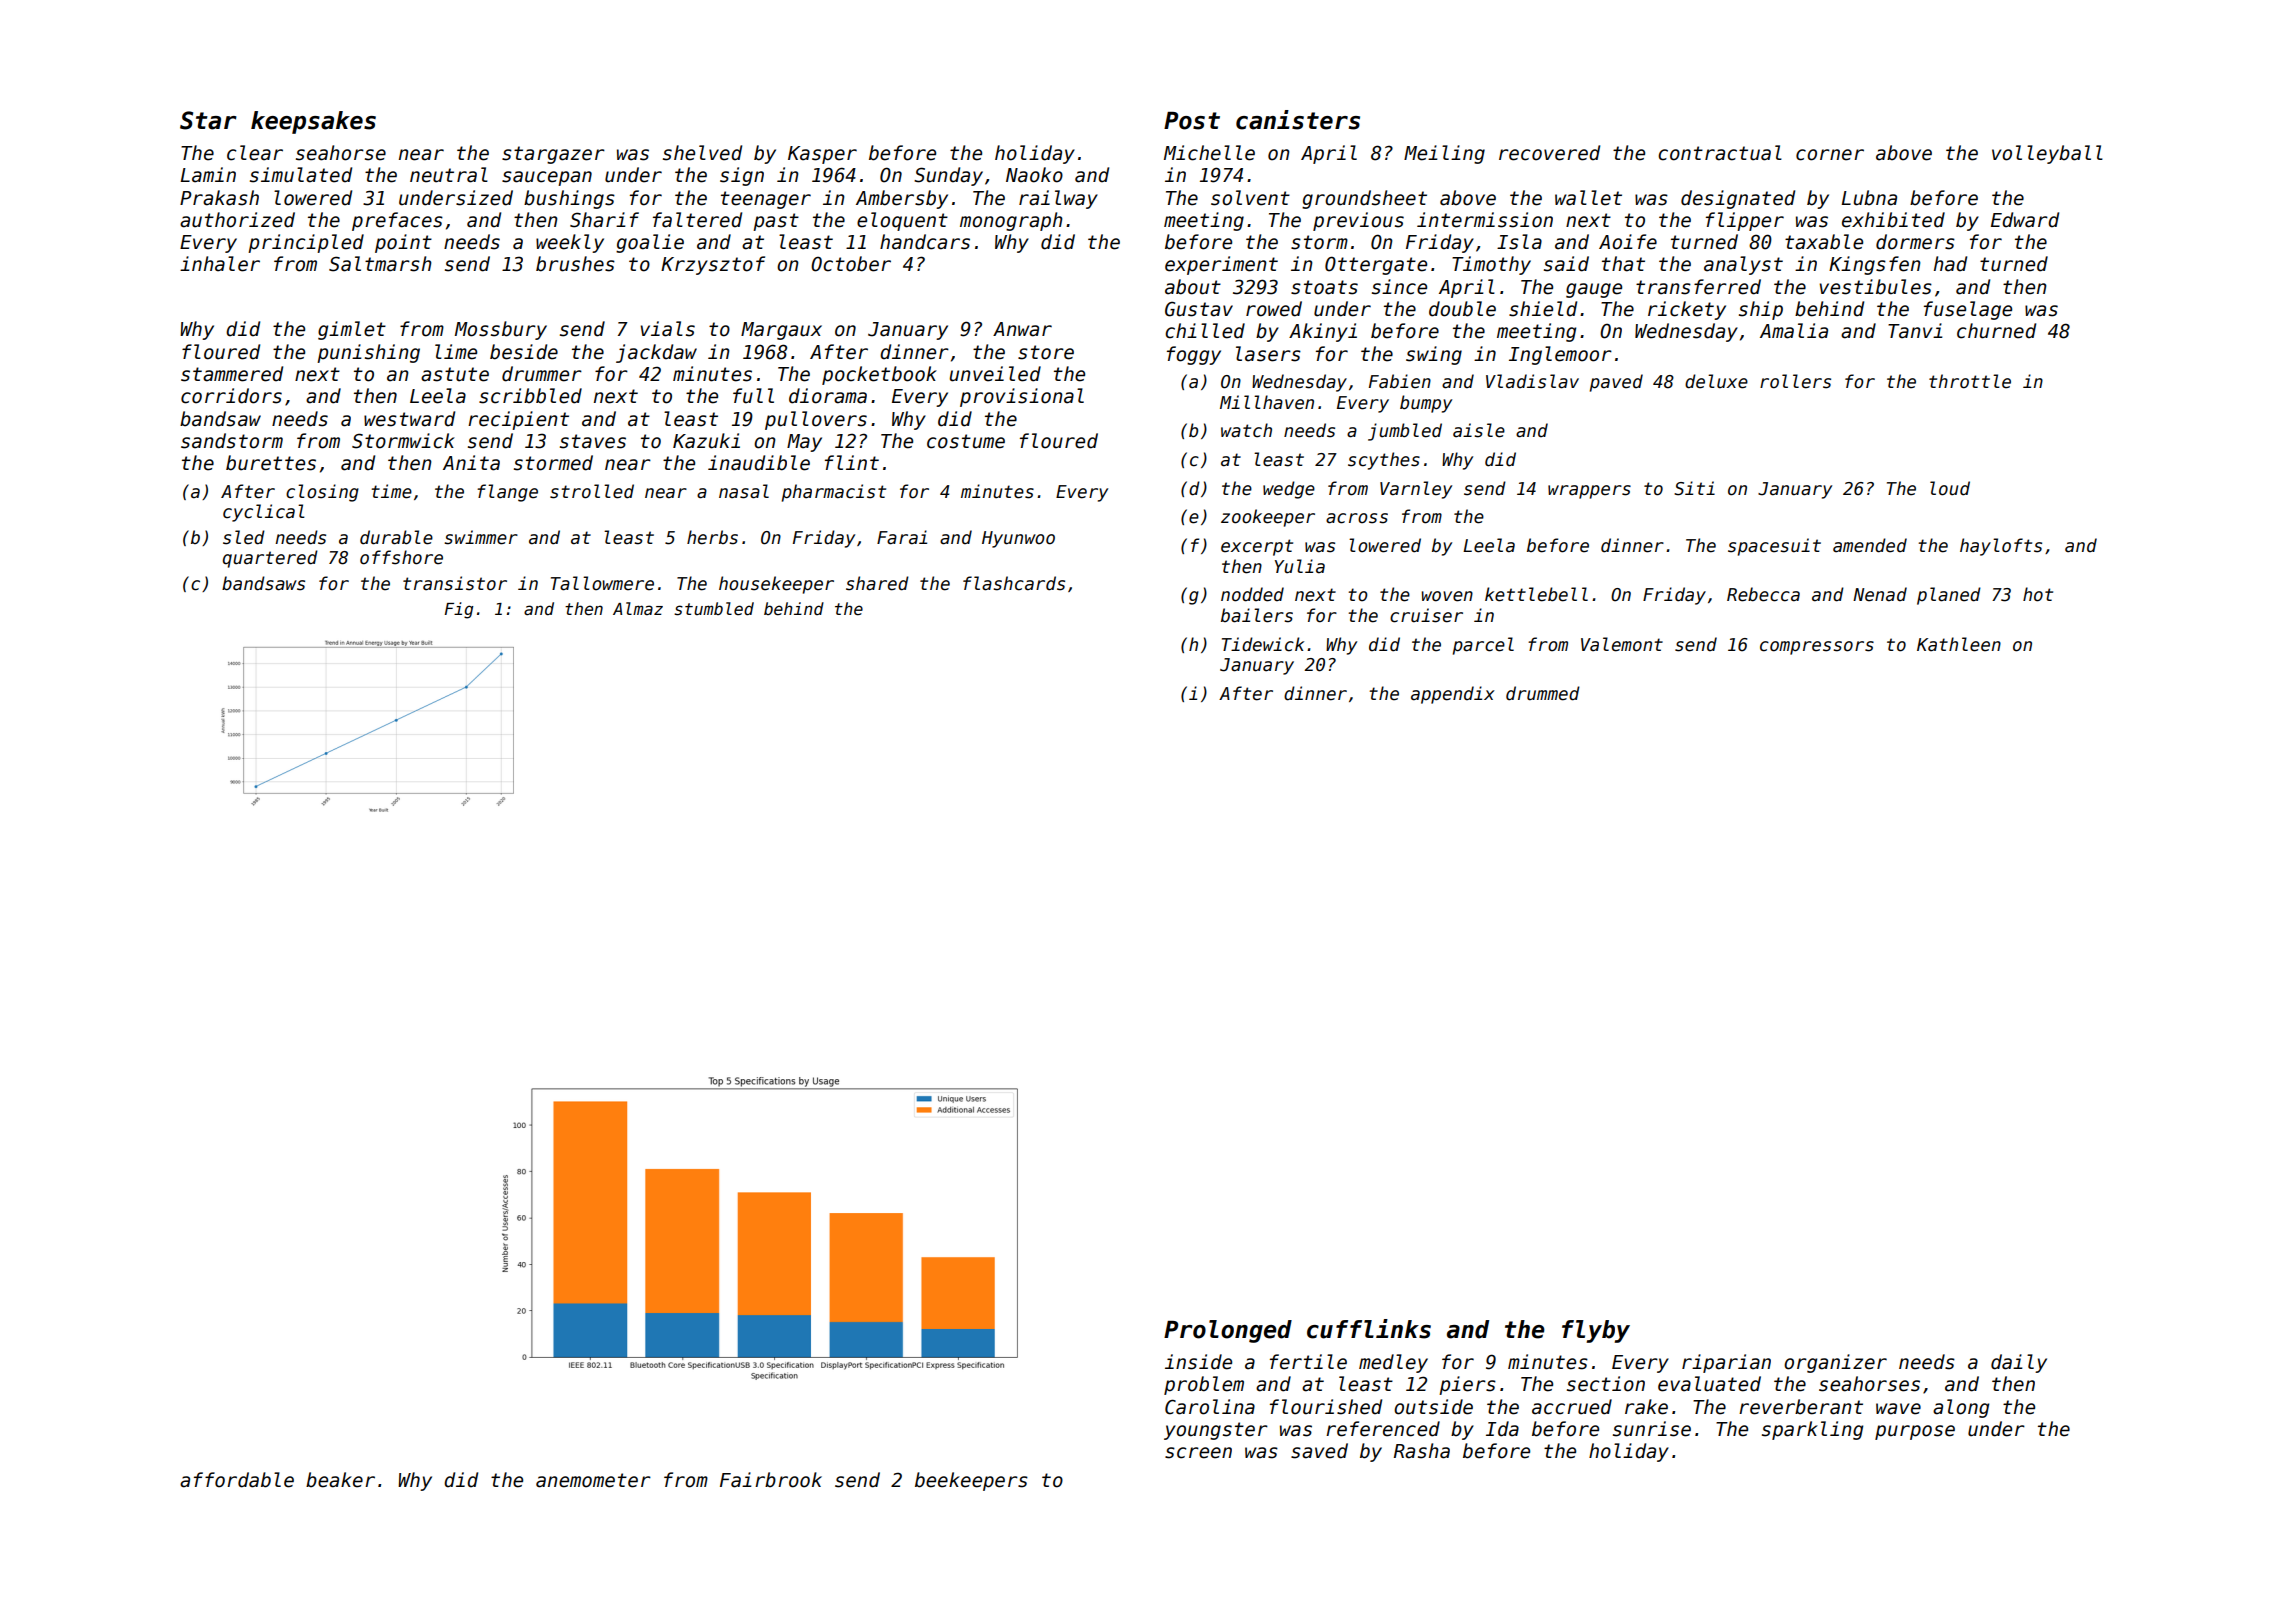 The width and height of the screenshot is (2292, 1620). I want to click on affordable, so click(237, 1480).
